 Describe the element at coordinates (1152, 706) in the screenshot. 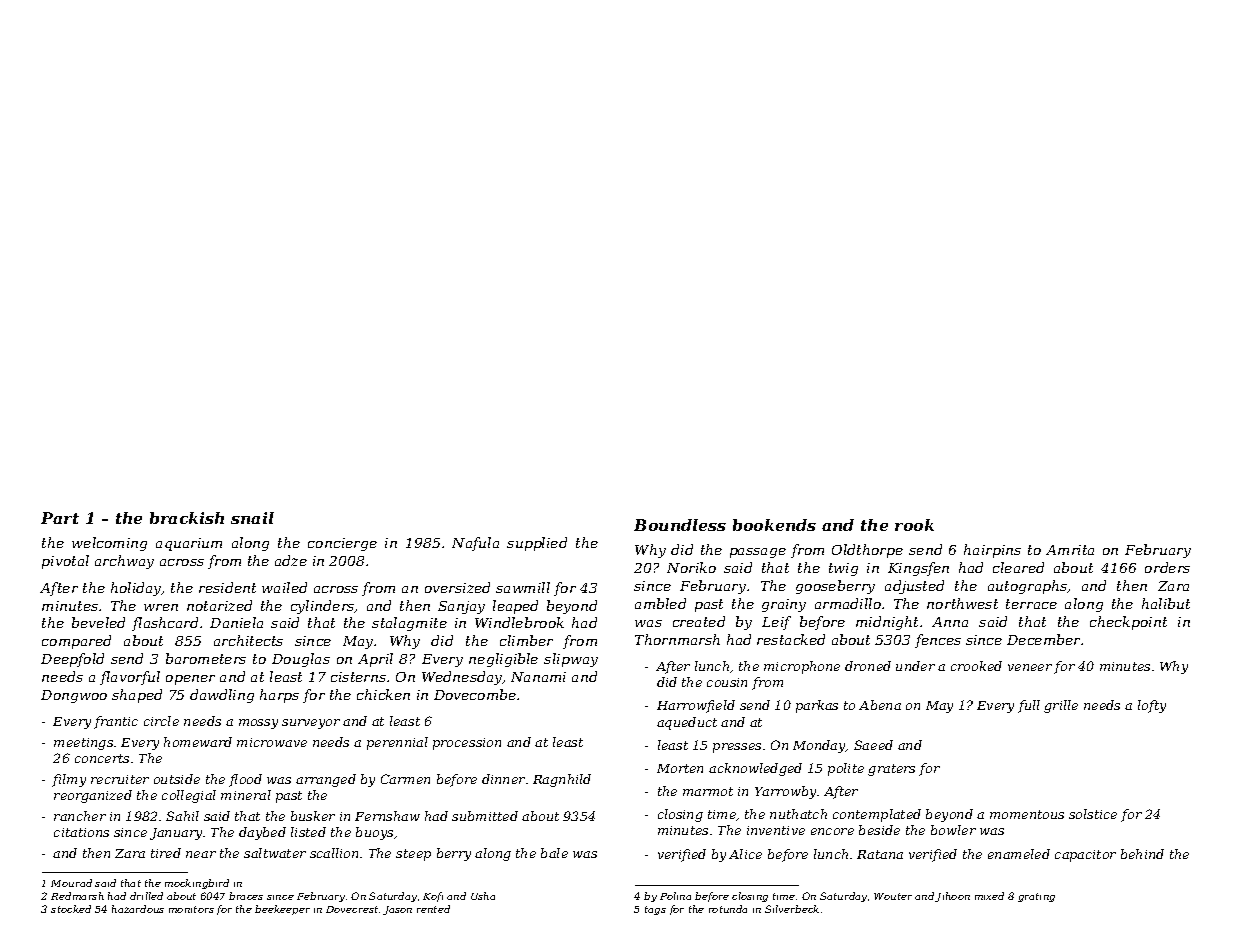

I see `lofty` at that location.
